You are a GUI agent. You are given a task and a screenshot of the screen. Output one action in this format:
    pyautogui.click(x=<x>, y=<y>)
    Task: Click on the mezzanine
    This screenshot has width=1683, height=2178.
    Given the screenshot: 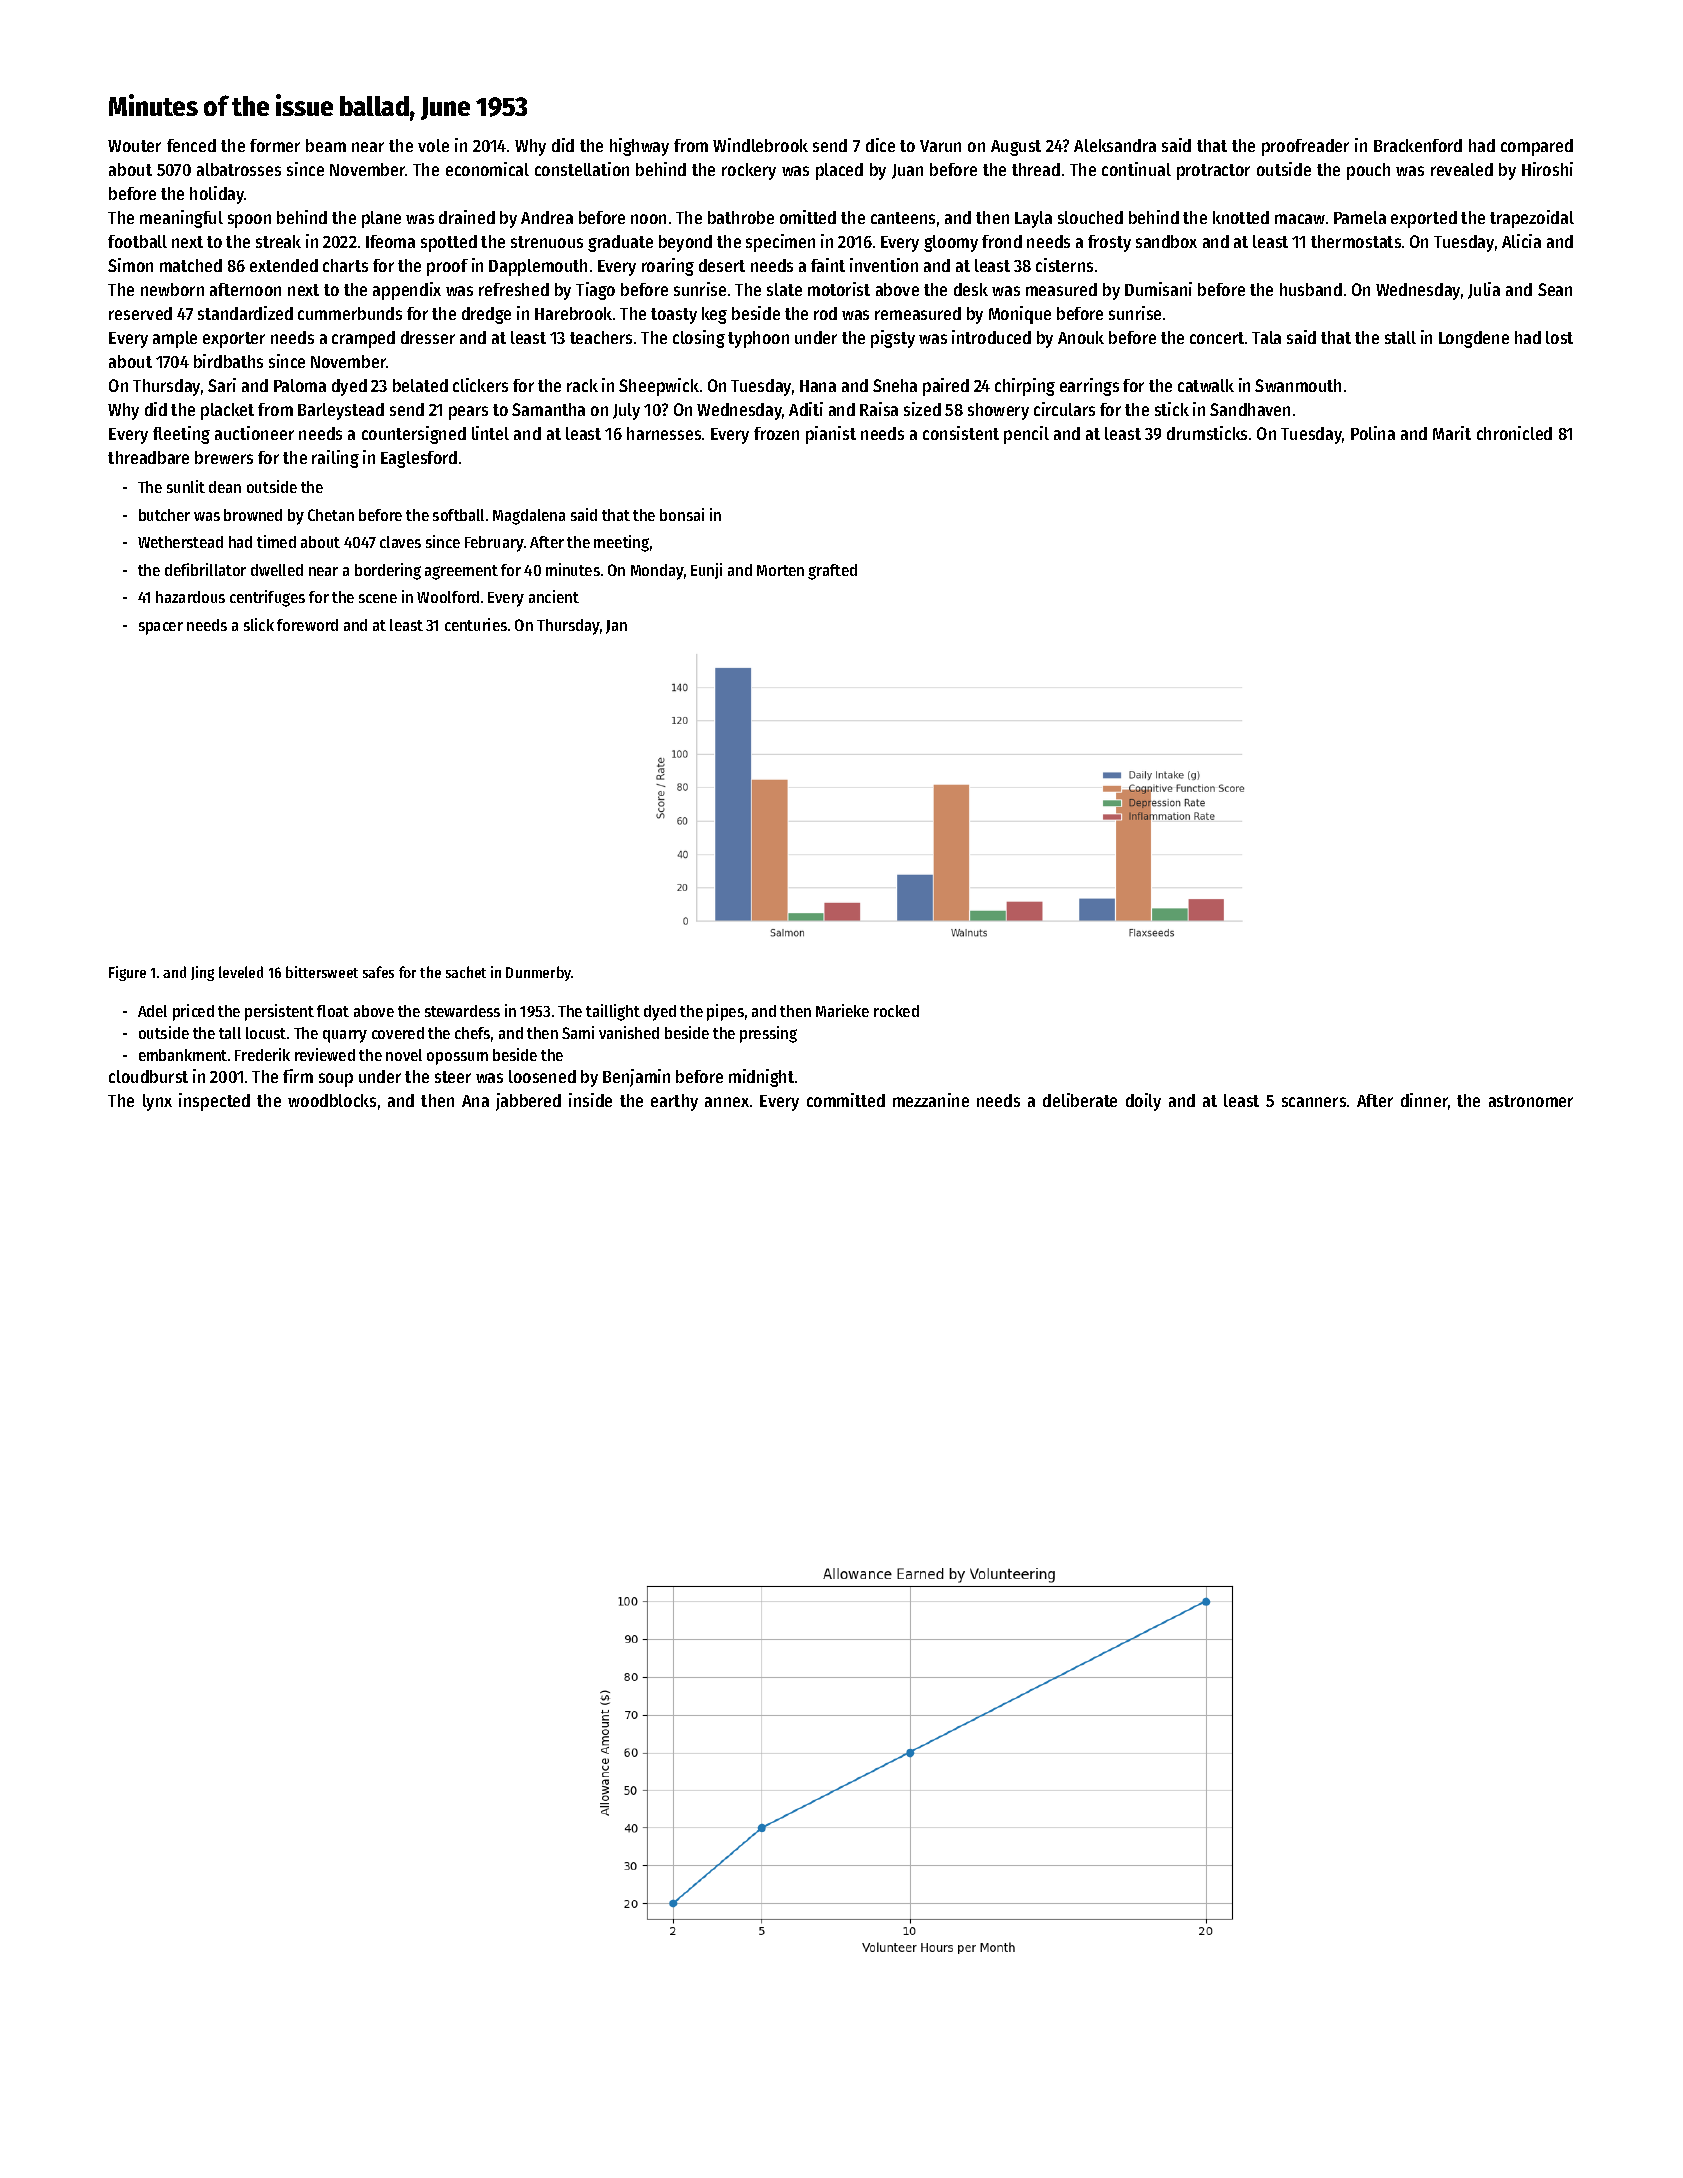 What is the action you would take?
    pyautogui.click(x=931, y=1100)
